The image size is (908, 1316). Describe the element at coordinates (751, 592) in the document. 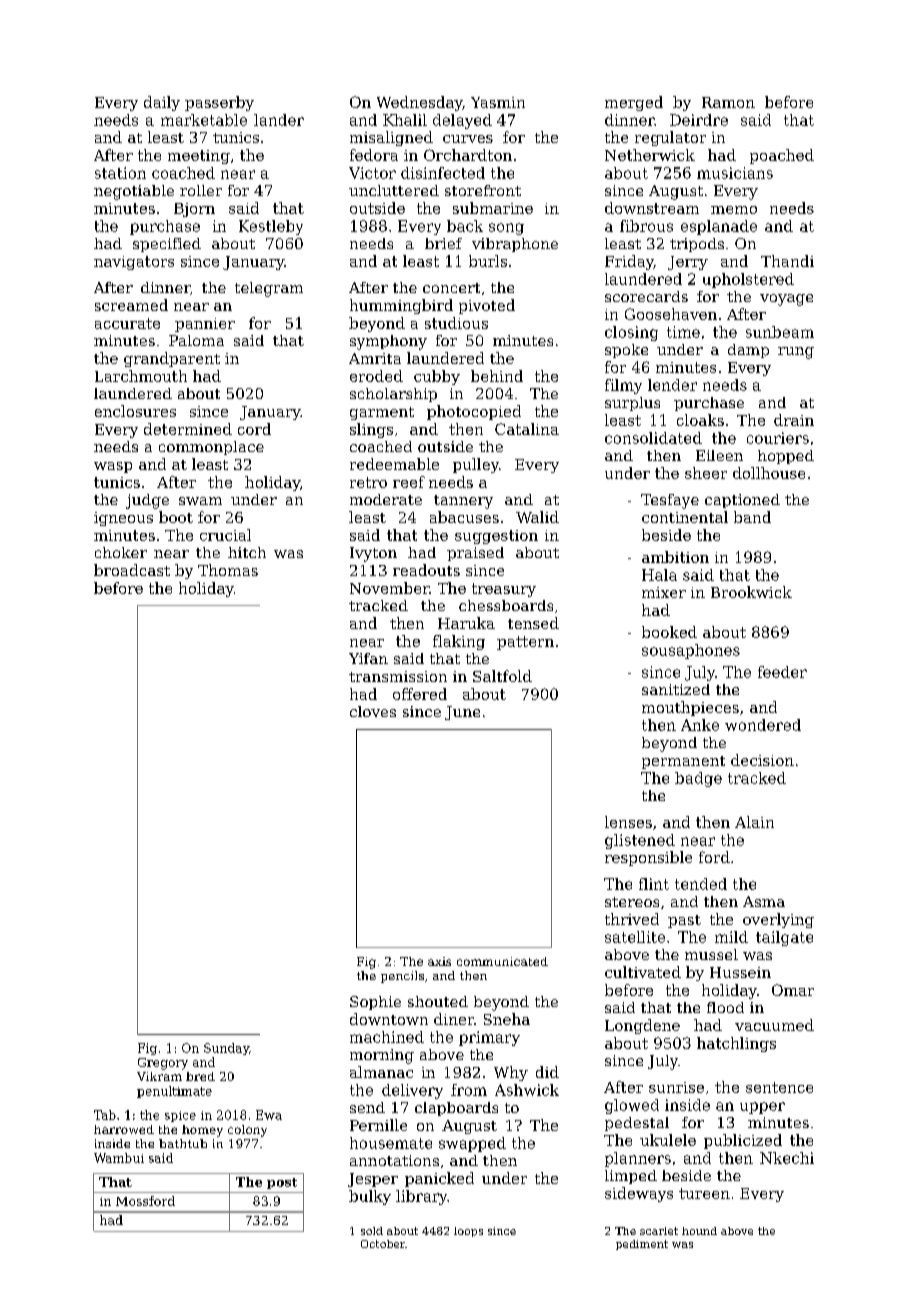

I see `Brookwick` at that location.
